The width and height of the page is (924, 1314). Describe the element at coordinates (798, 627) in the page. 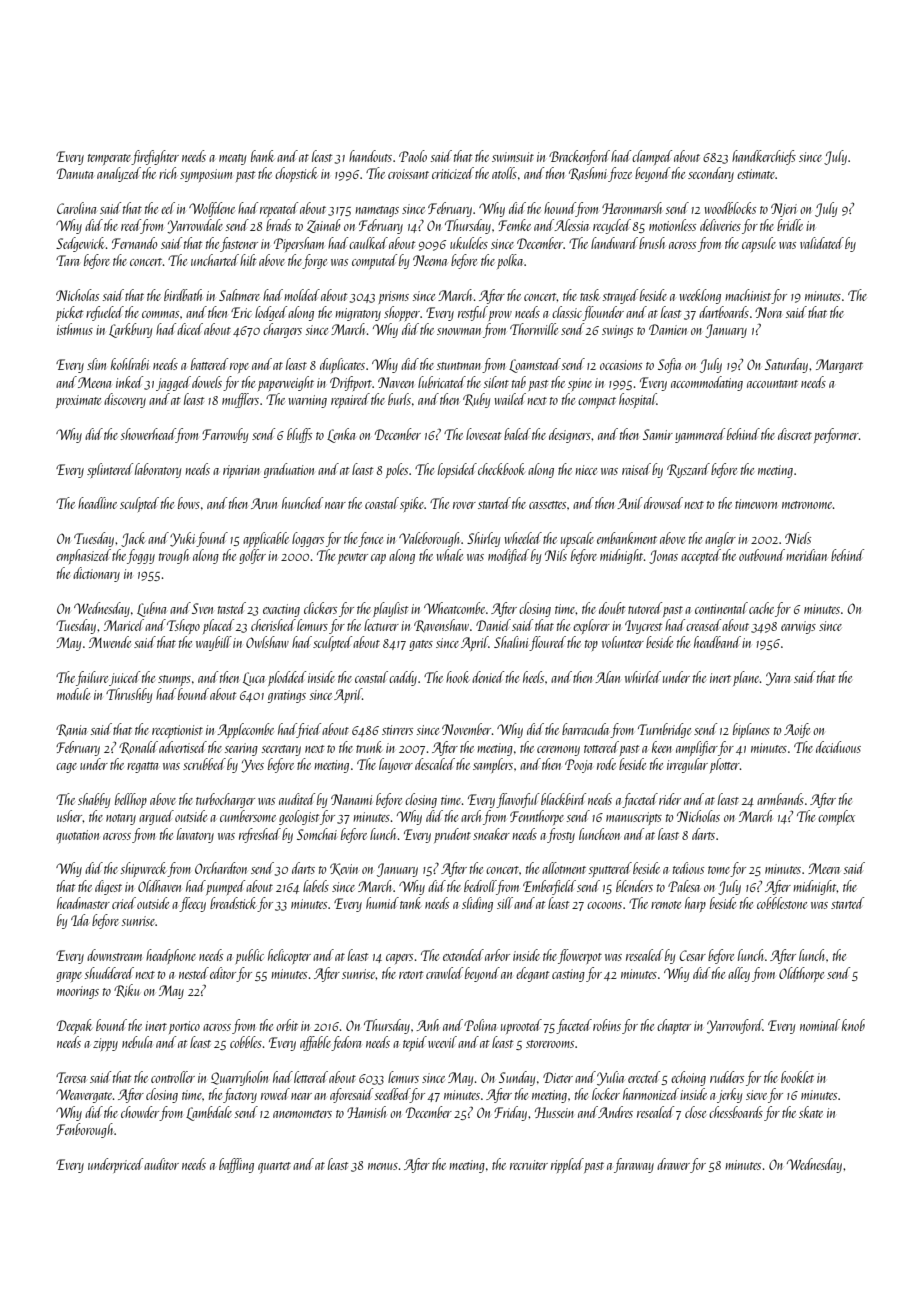

I see `earwigs` at that location.
